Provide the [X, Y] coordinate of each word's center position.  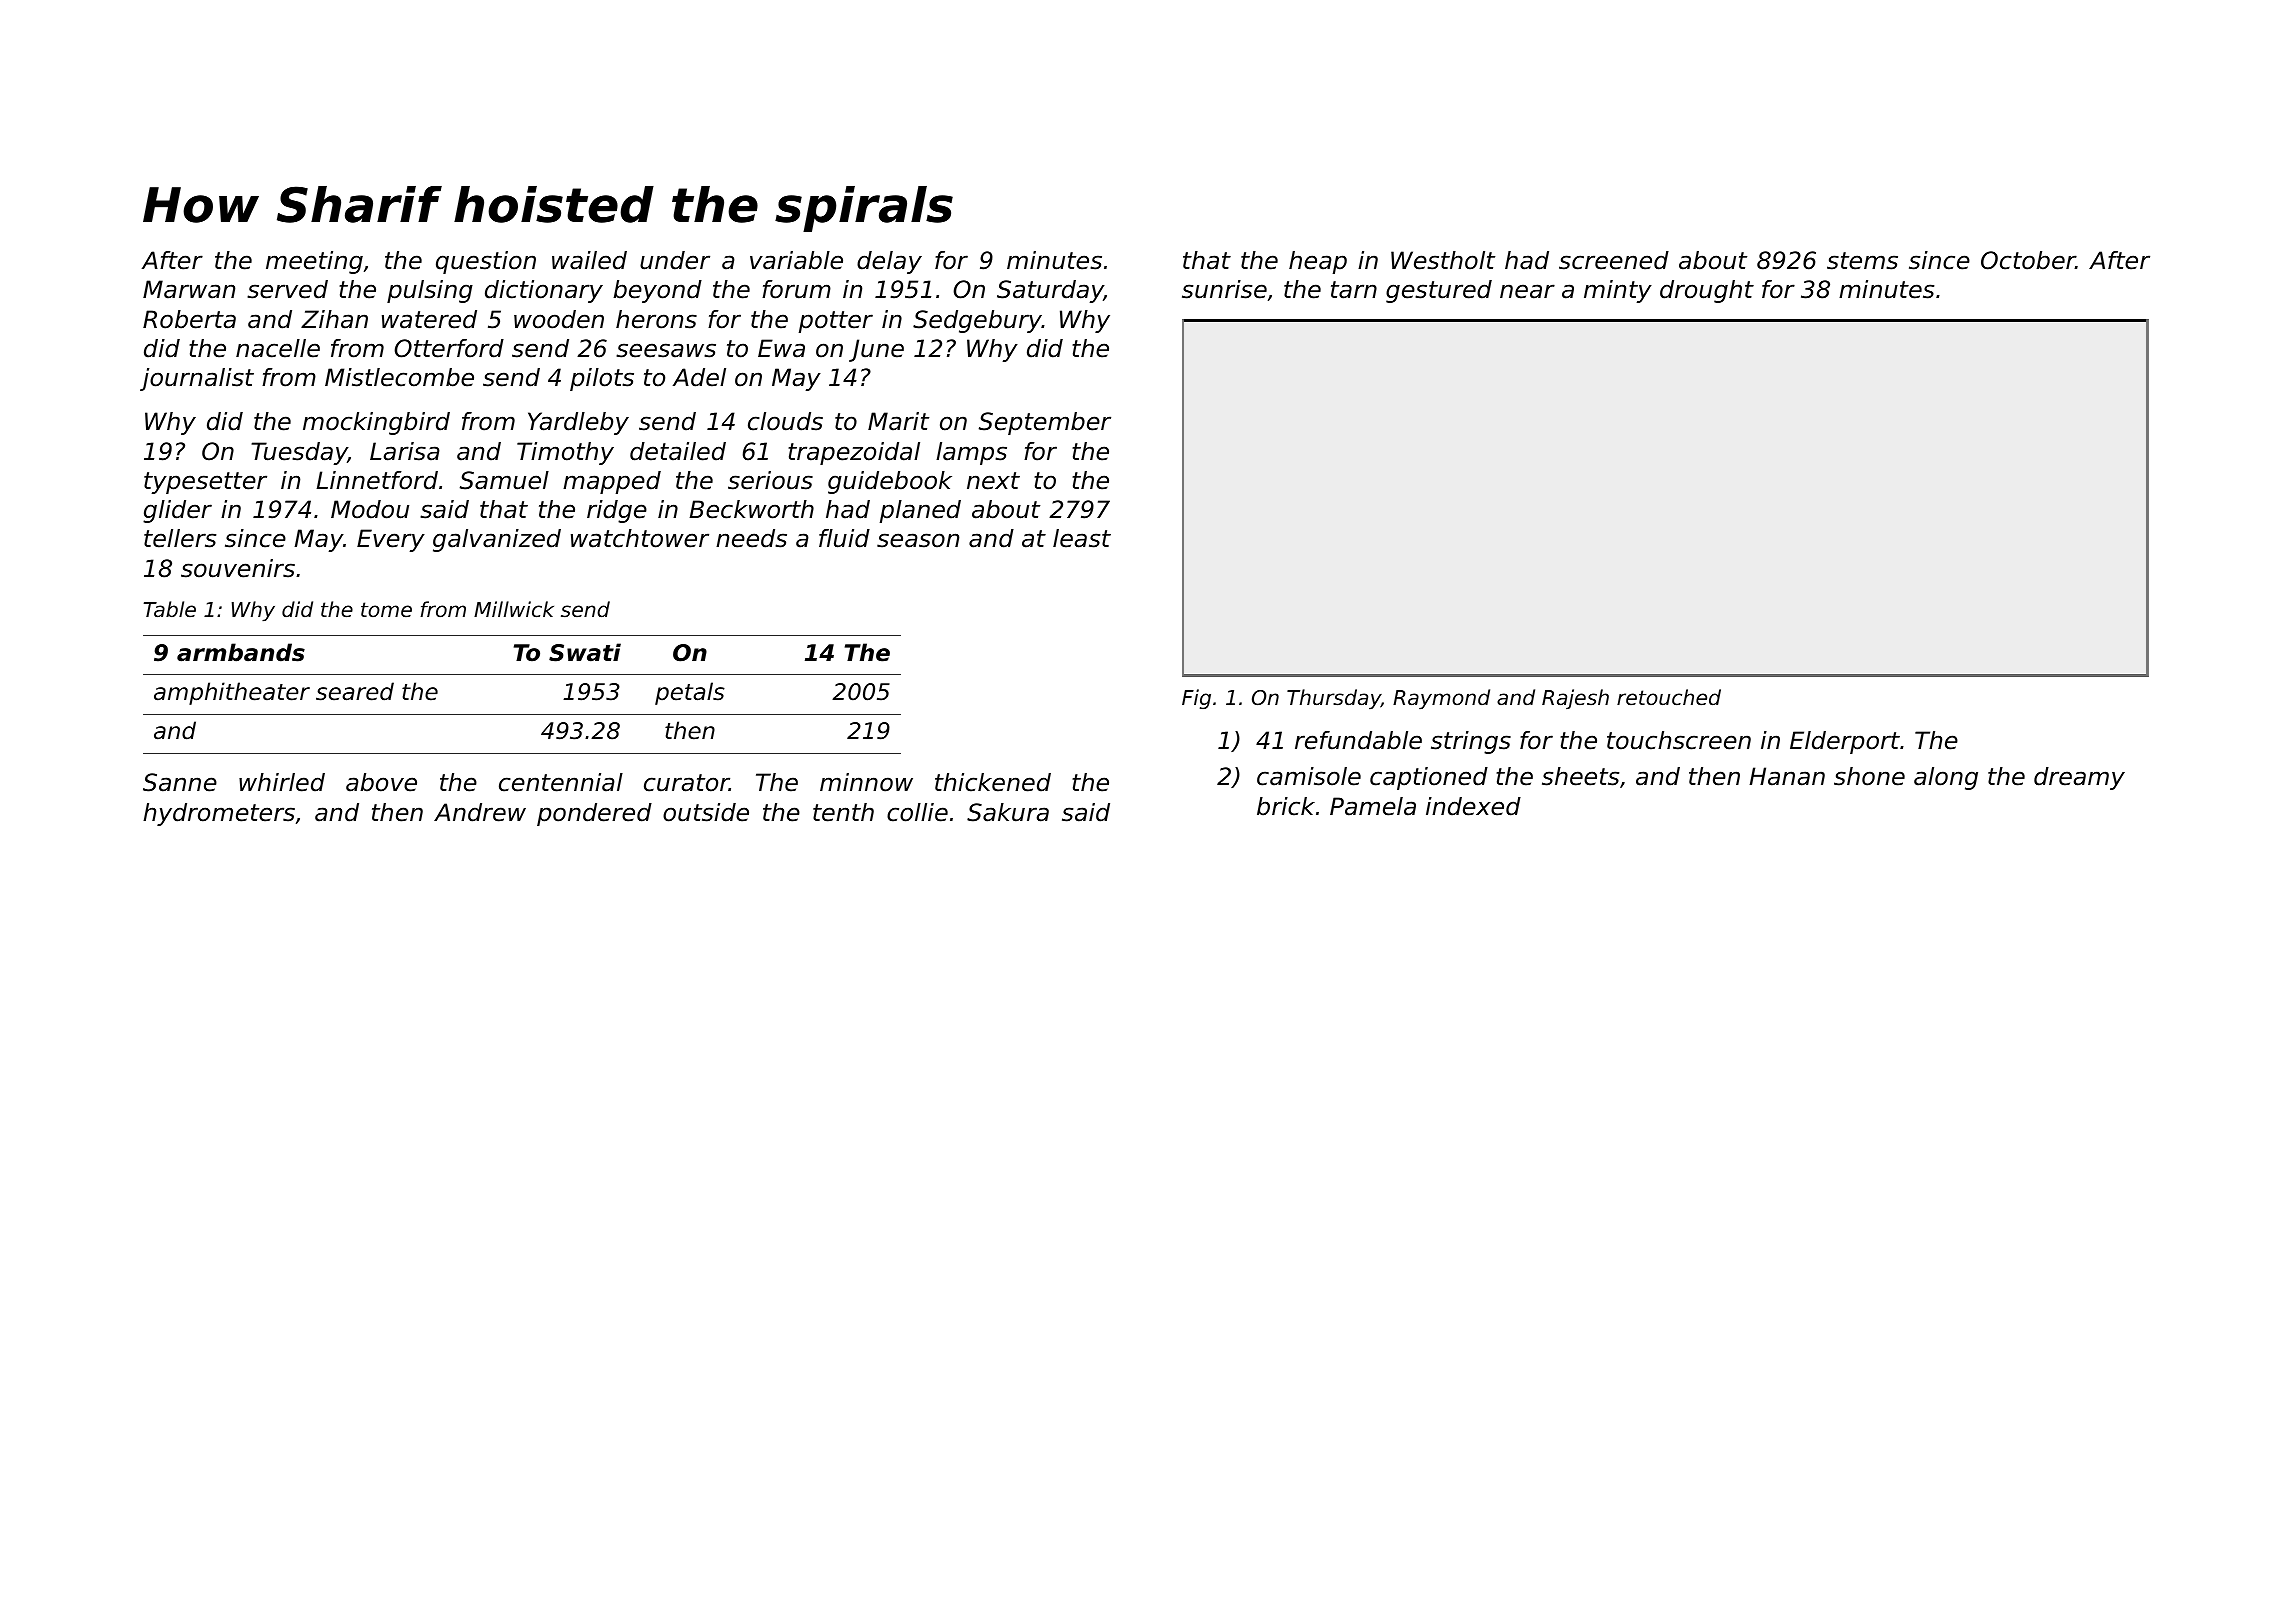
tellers [180, 538]
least [1082, 538]
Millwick [514, 609]
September [1045, 423]
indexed [1473, 806]
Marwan [189, 289]
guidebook [890, 482]
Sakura [1008, 812]
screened [1614, 260]
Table [170, 609]
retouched [1669, 697]
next [993, 481]
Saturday [1050, 291]
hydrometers [219, 814]
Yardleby [578, 423]
